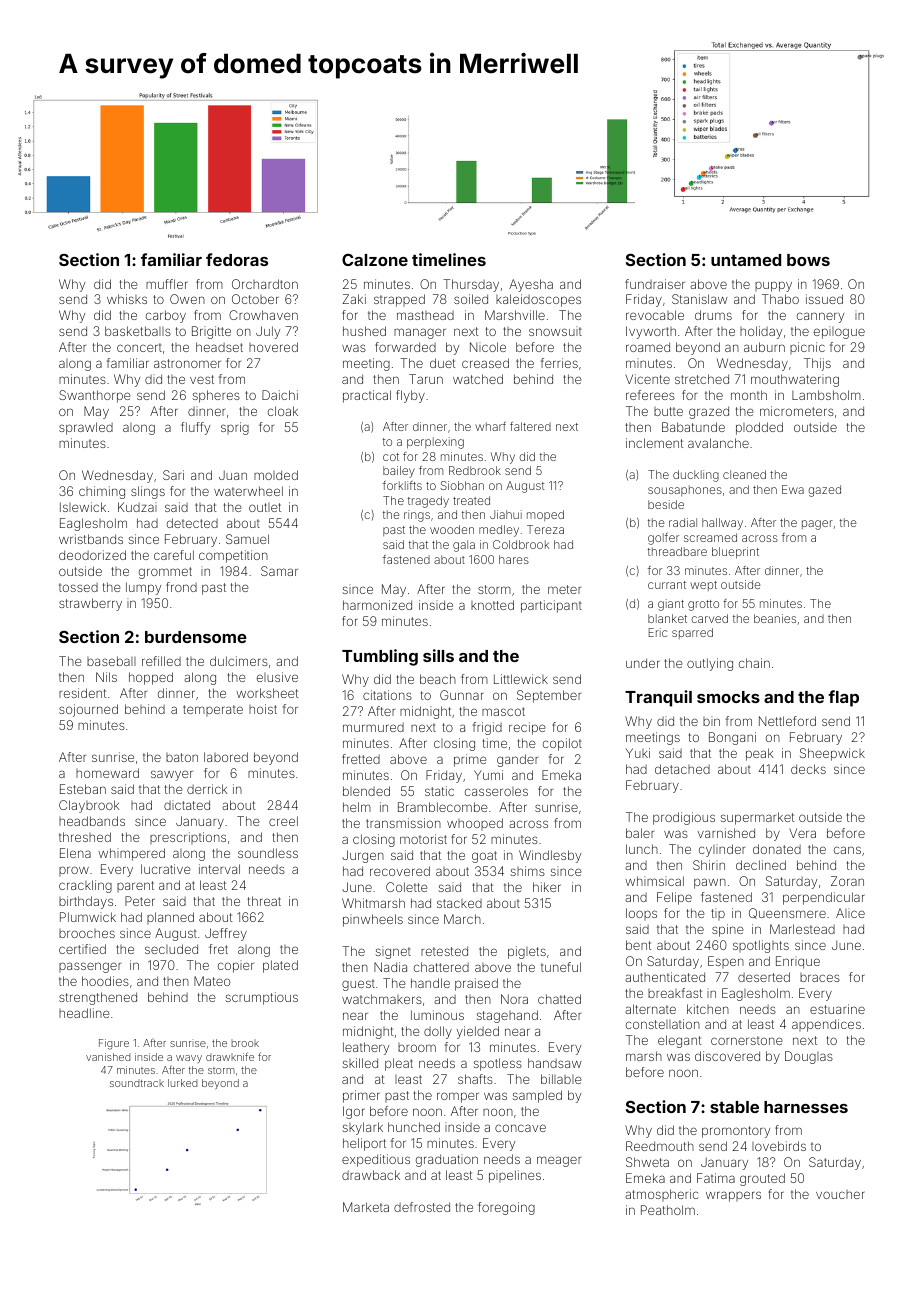  What do you see at coordinates (506, 1208) in the page?
I see `foregoing` at bounding box center [506, 1208].
